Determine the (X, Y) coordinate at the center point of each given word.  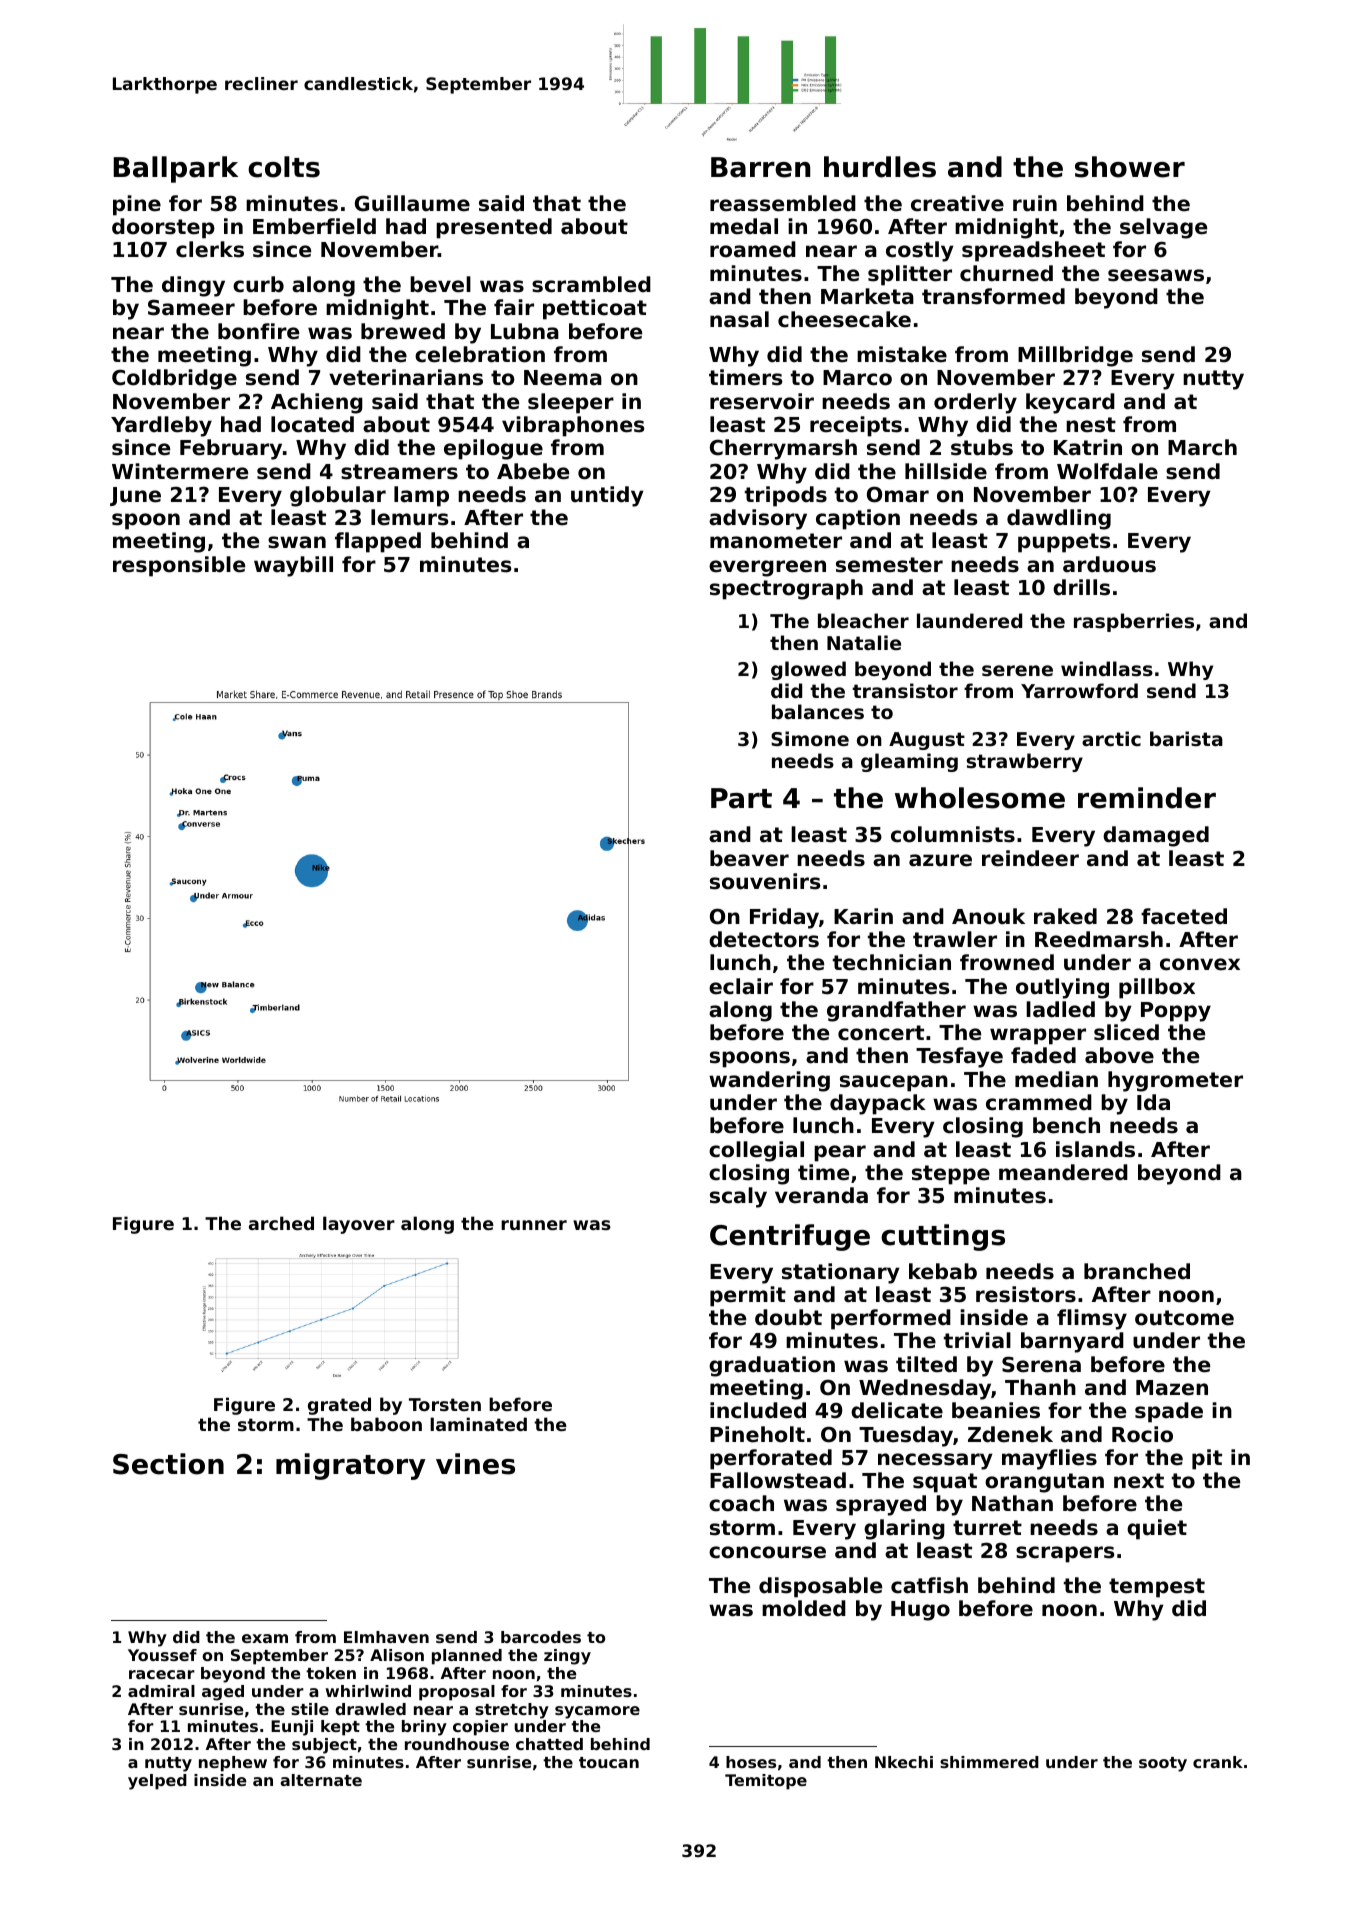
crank (1218, 1762)
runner (534, 1225)
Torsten (445, 1404)
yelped (157, 1782)
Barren (760, 167)
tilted (926, 1364)
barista (1186, 738)
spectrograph (786, 589)
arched (281, 1223)
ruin (1035, 203)
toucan (609, 1762)
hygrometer (1175, 1081)
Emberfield (314, 226)
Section (168, 1464)
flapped (378, 542)
